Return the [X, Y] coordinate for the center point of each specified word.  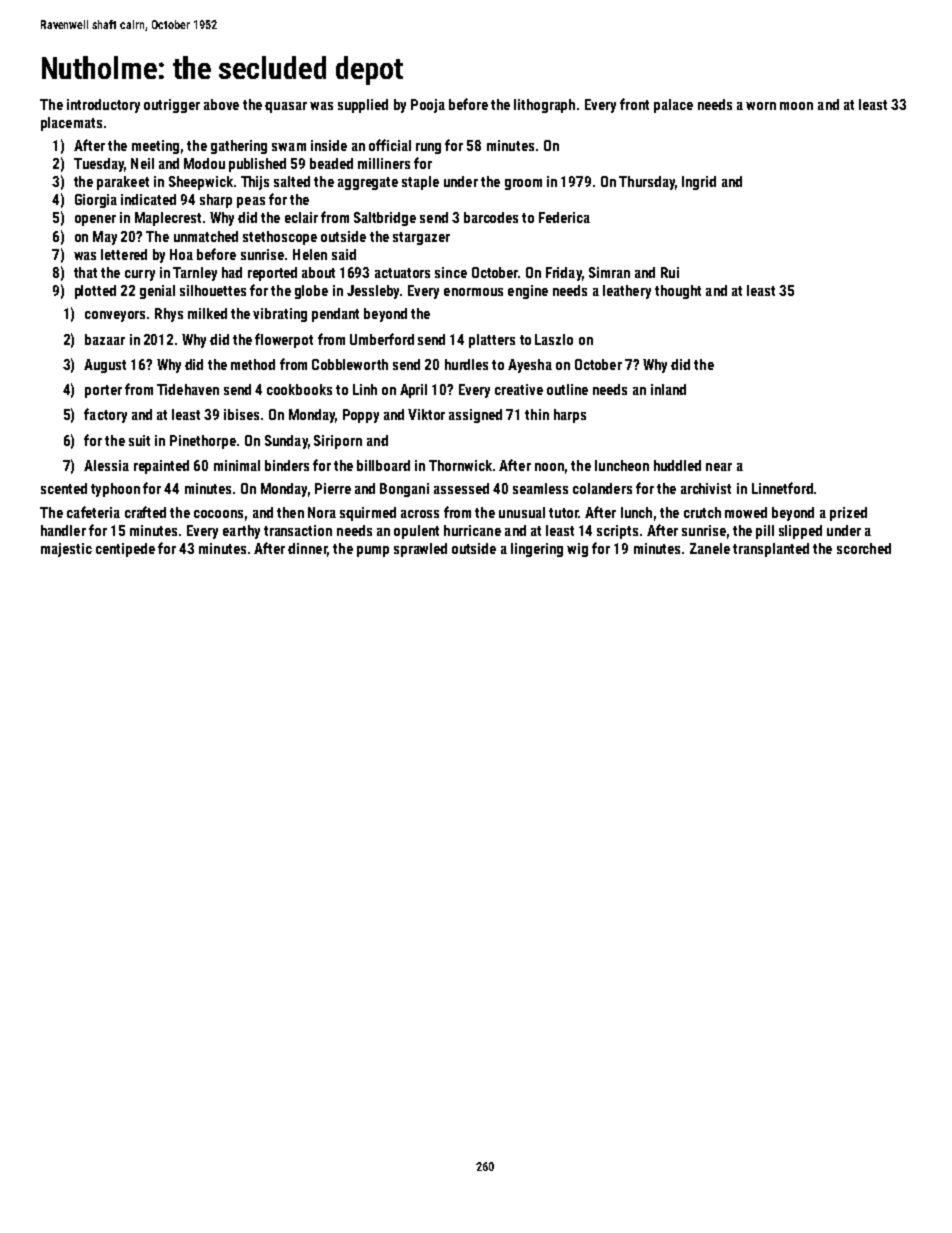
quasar [286, 107]
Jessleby [373, 292]
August [105, 366]
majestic [66, 550]
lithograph [544, 106]
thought [678, 292]
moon [796, 106]
